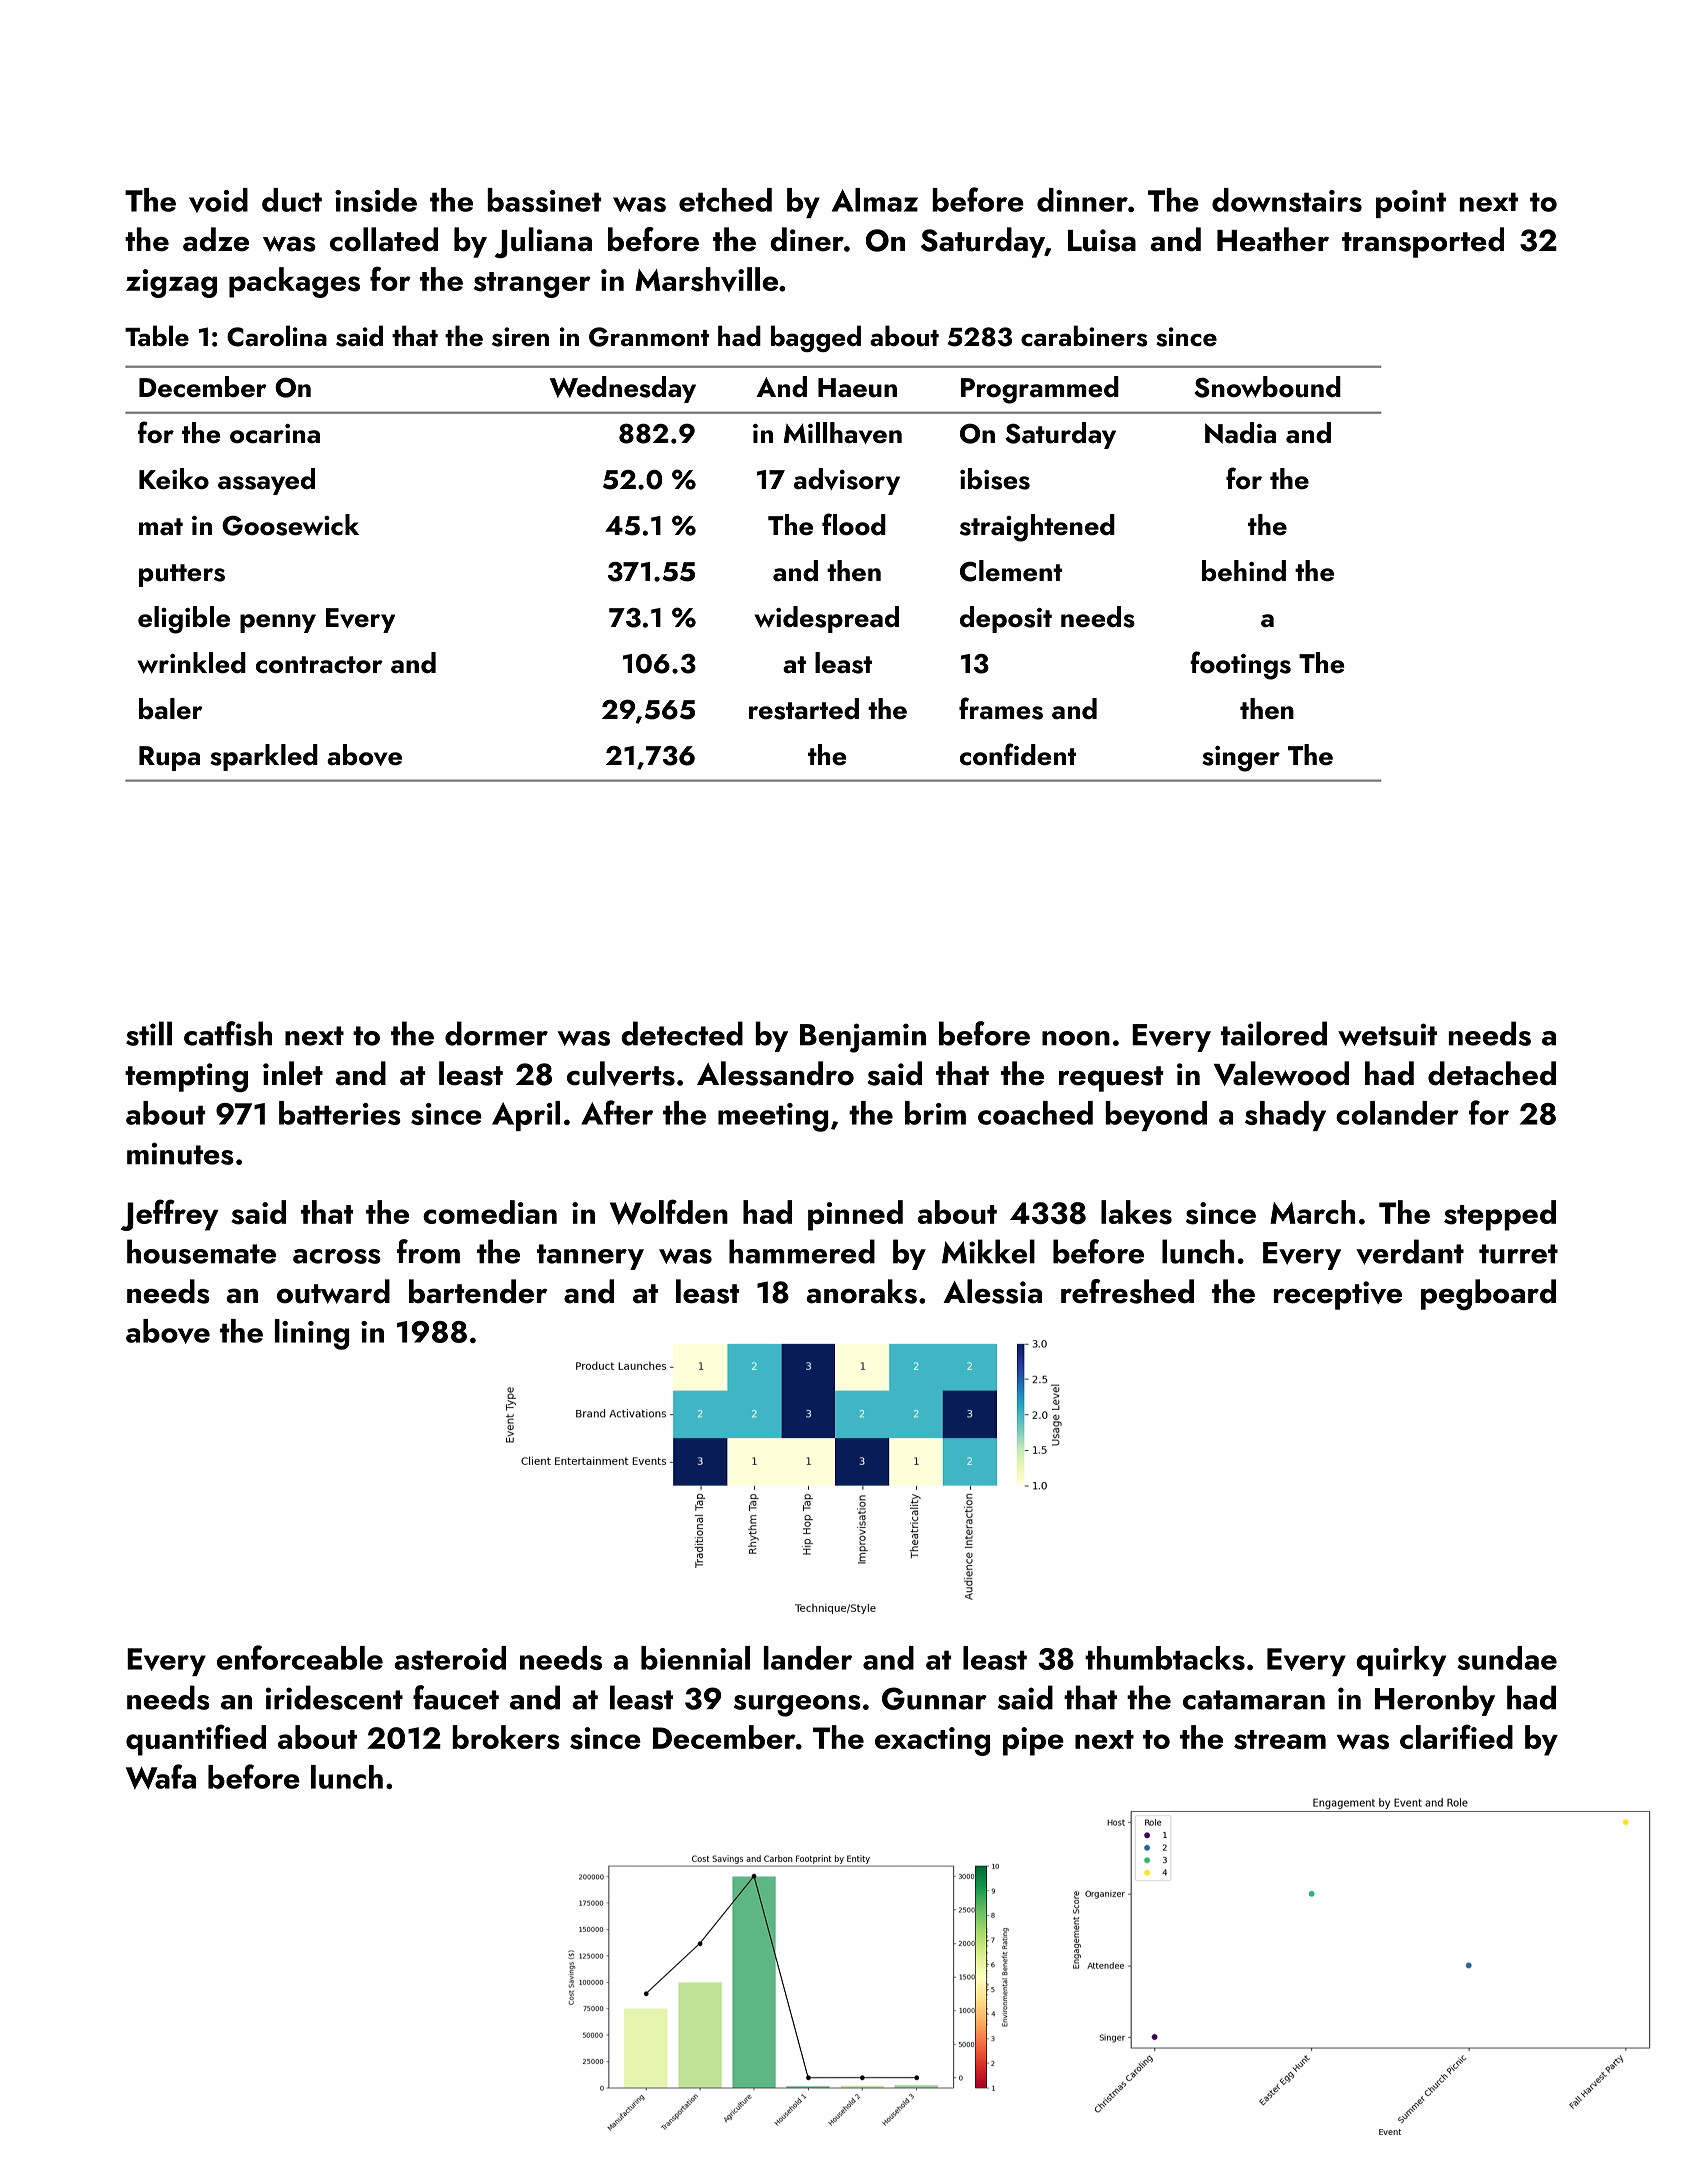  Describe the element at coordinates (1285, 1116) in the page. I see `shady` at that location.
